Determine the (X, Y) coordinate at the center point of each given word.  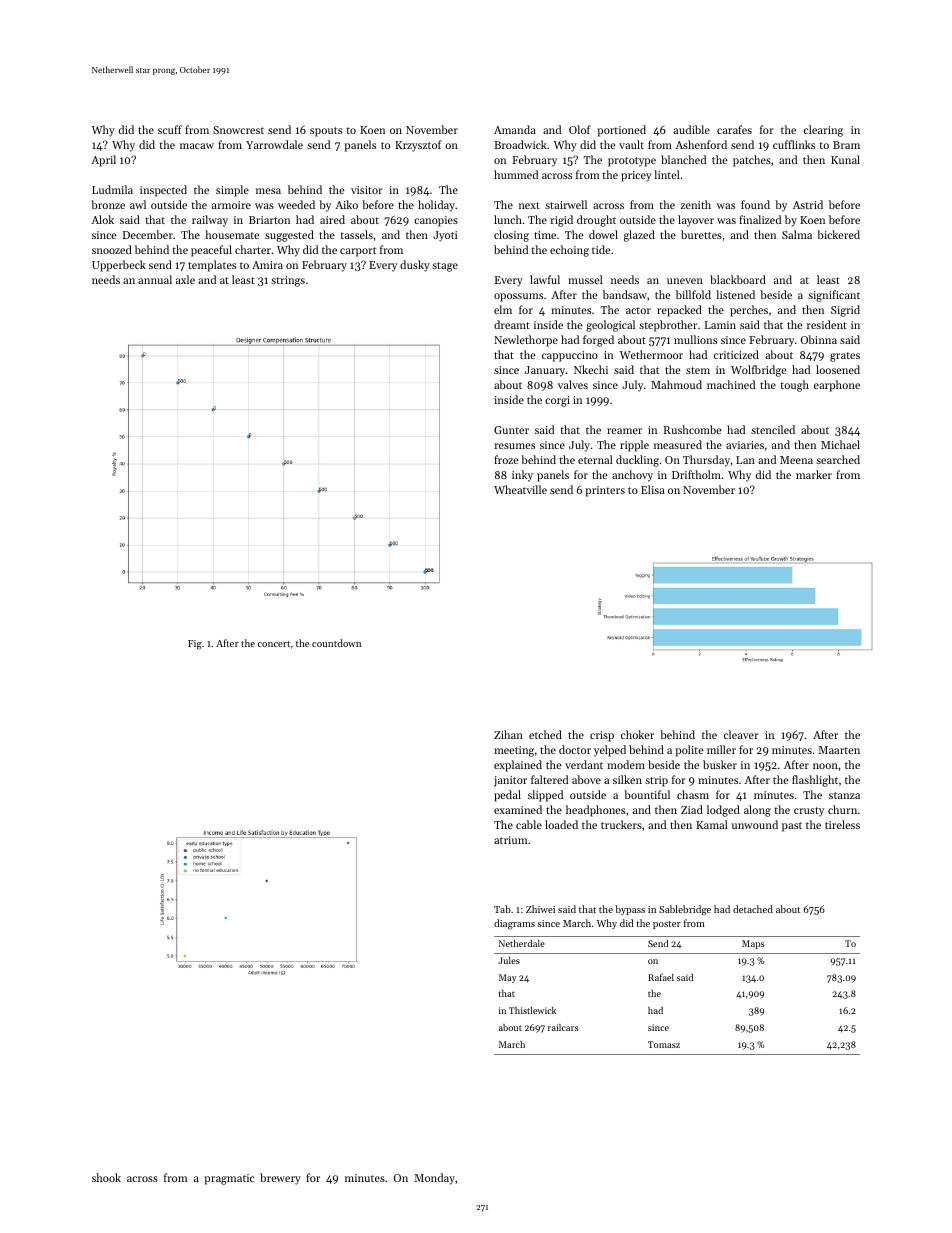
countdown (336, 643)
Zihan (508, 734)
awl (138, 204)
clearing (823, 131)
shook (106, 1177)
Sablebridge (685, 910)
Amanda (515, 129)
